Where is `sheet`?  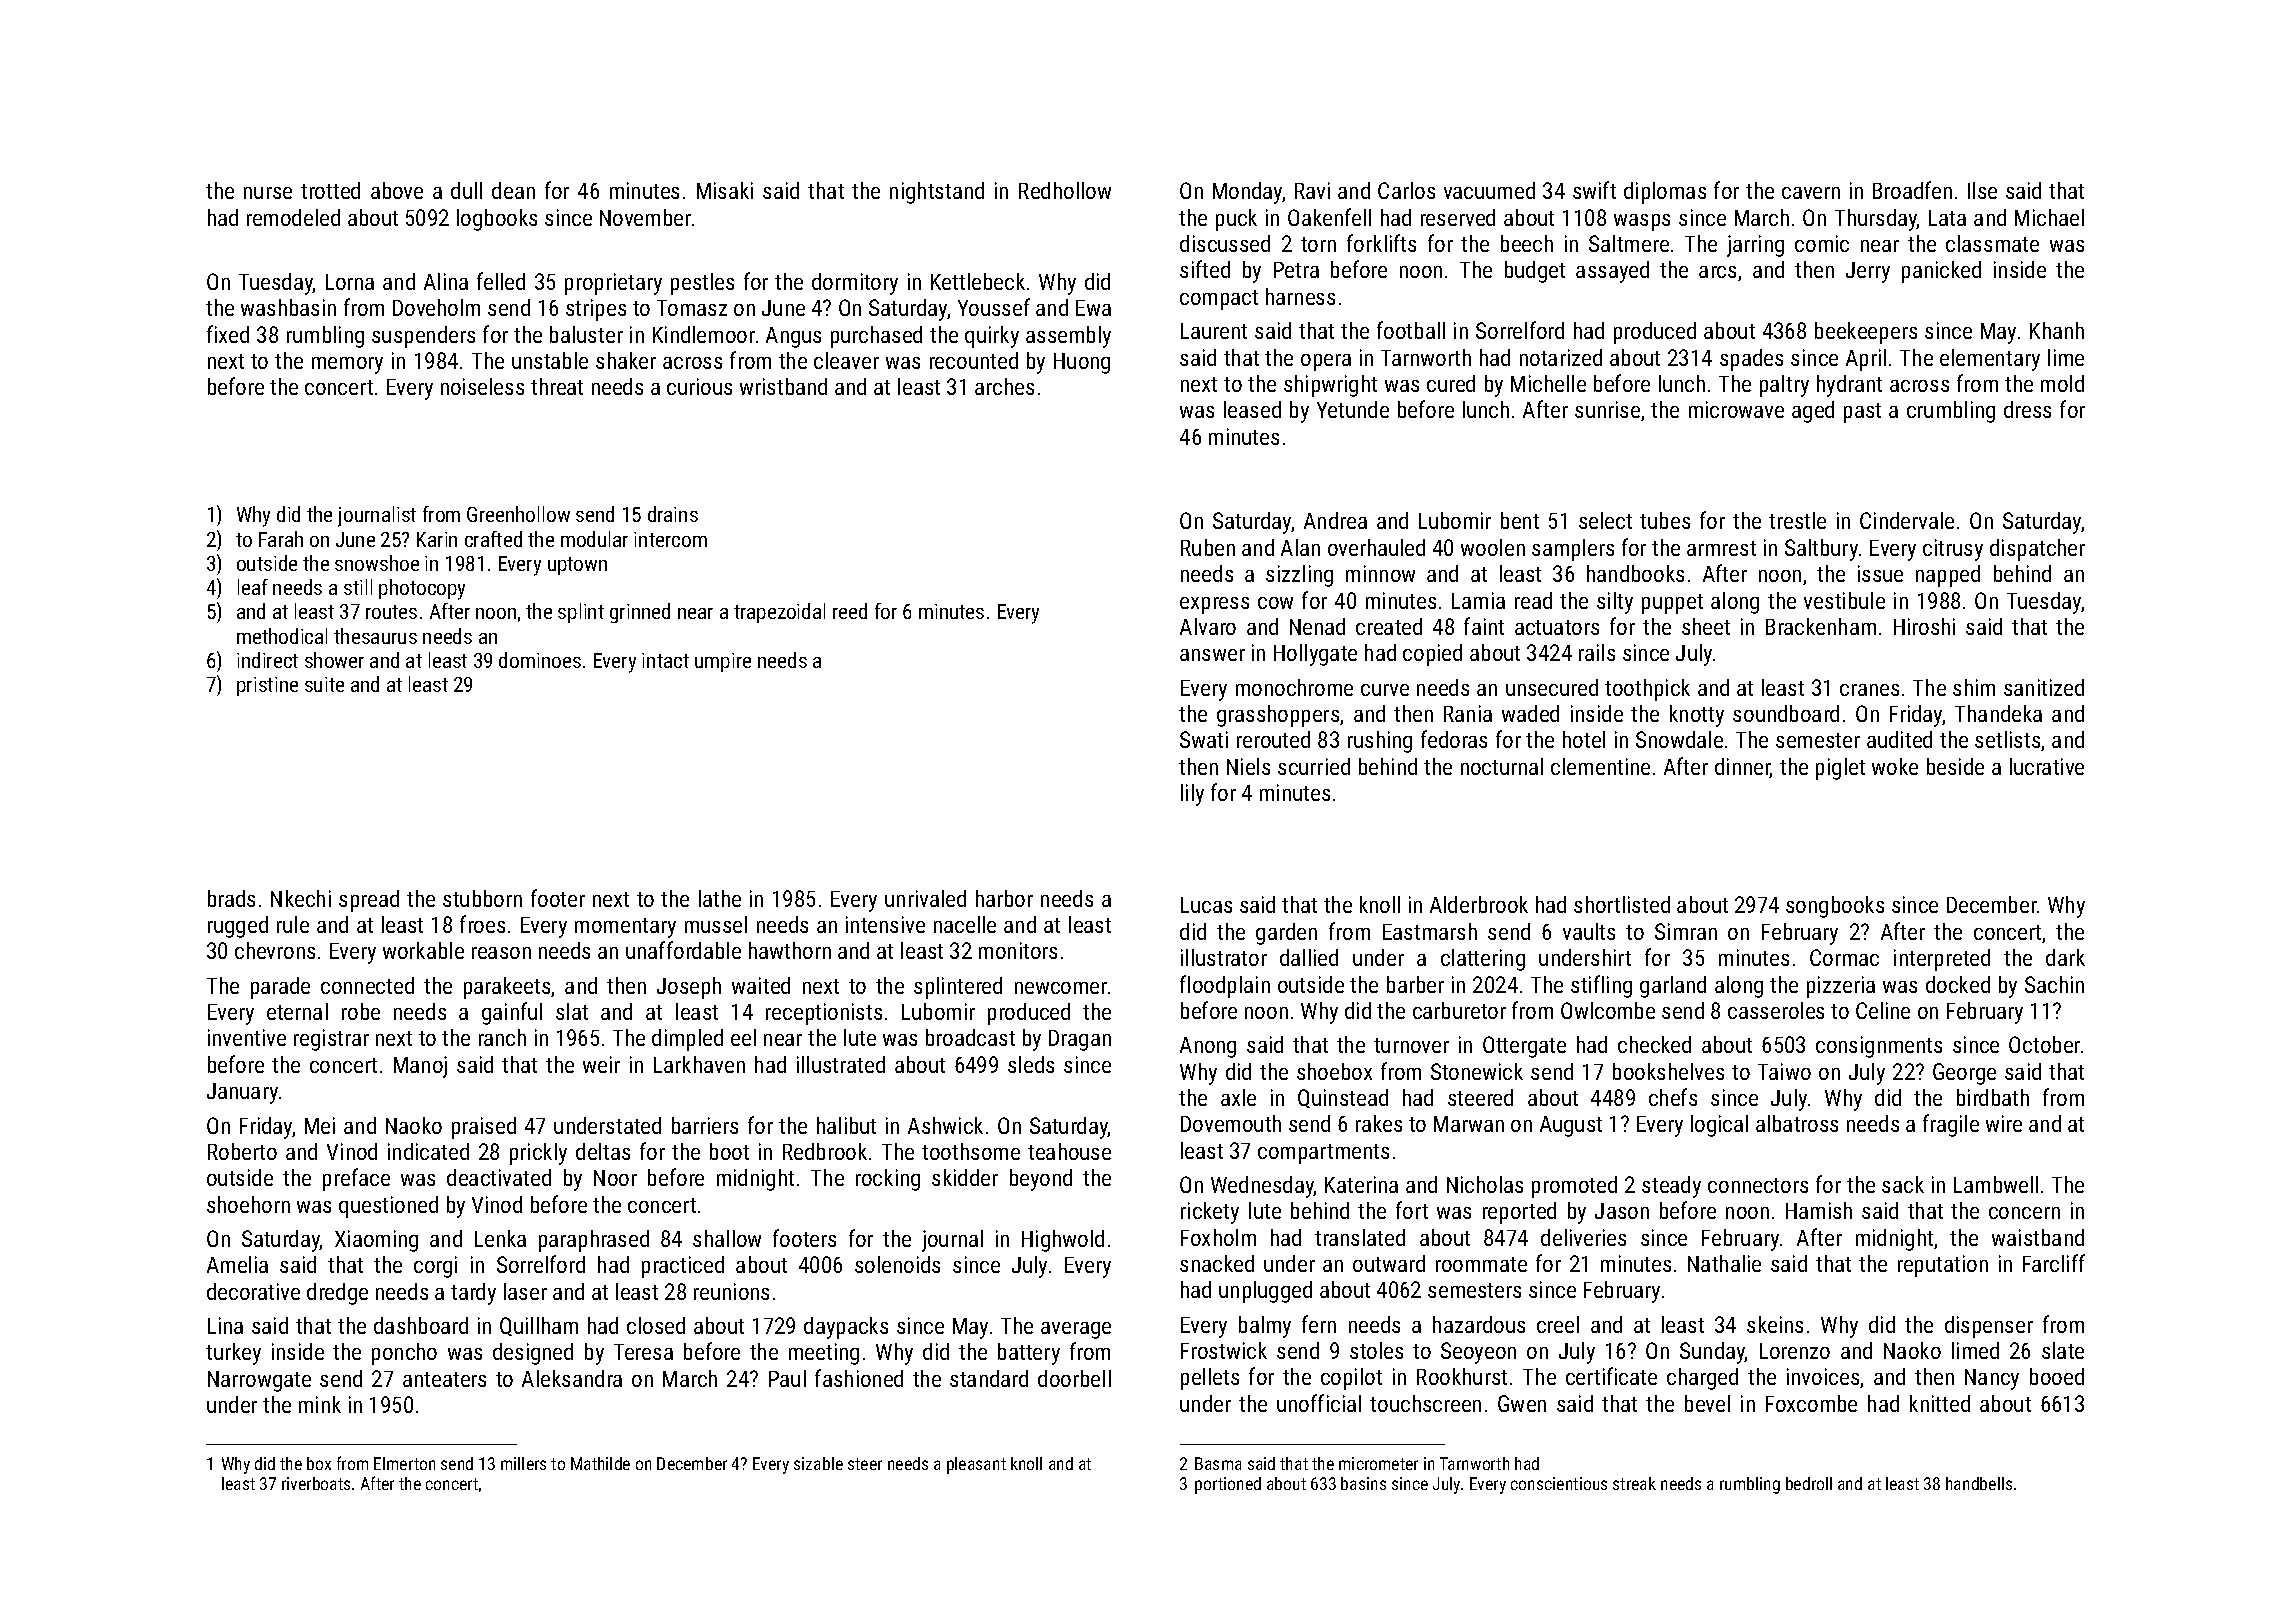
sheet is located at coordinates (1706, 626).
